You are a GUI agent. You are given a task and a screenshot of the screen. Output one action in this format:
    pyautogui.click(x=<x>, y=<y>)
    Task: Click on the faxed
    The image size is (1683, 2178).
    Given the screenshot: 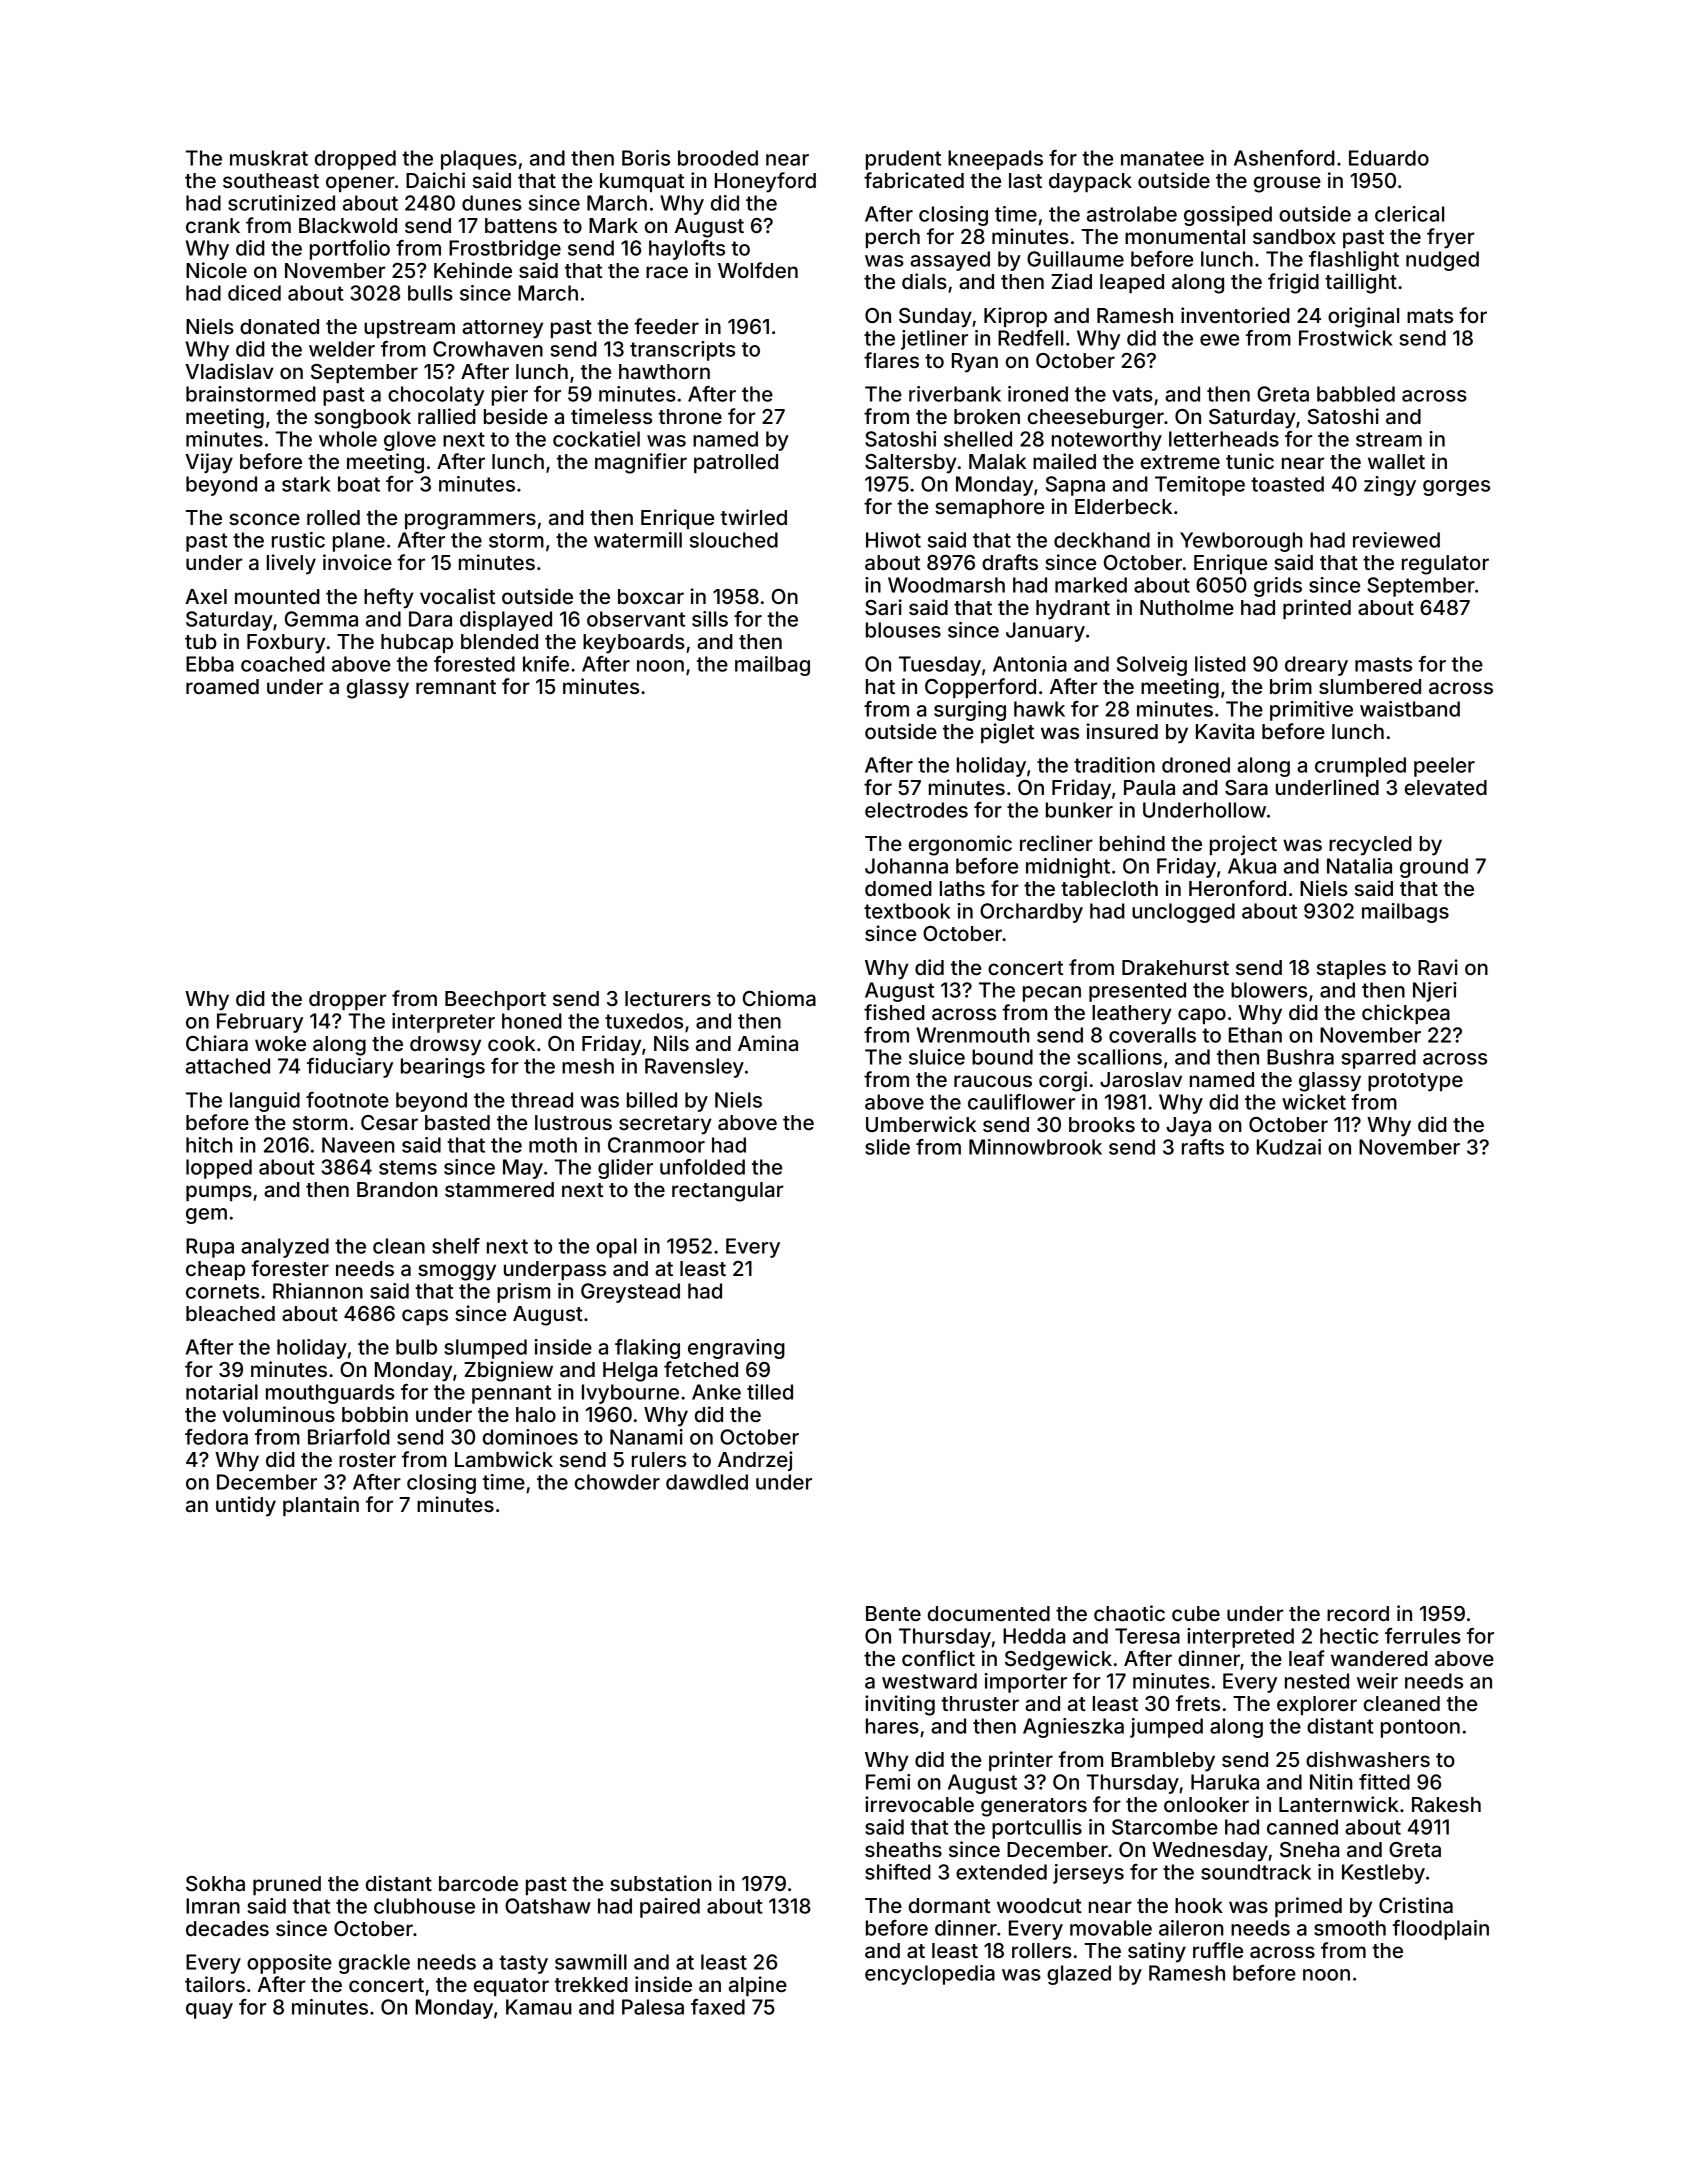 What is the action you would take?
    pyautogui.click(x=718, y=2007)
